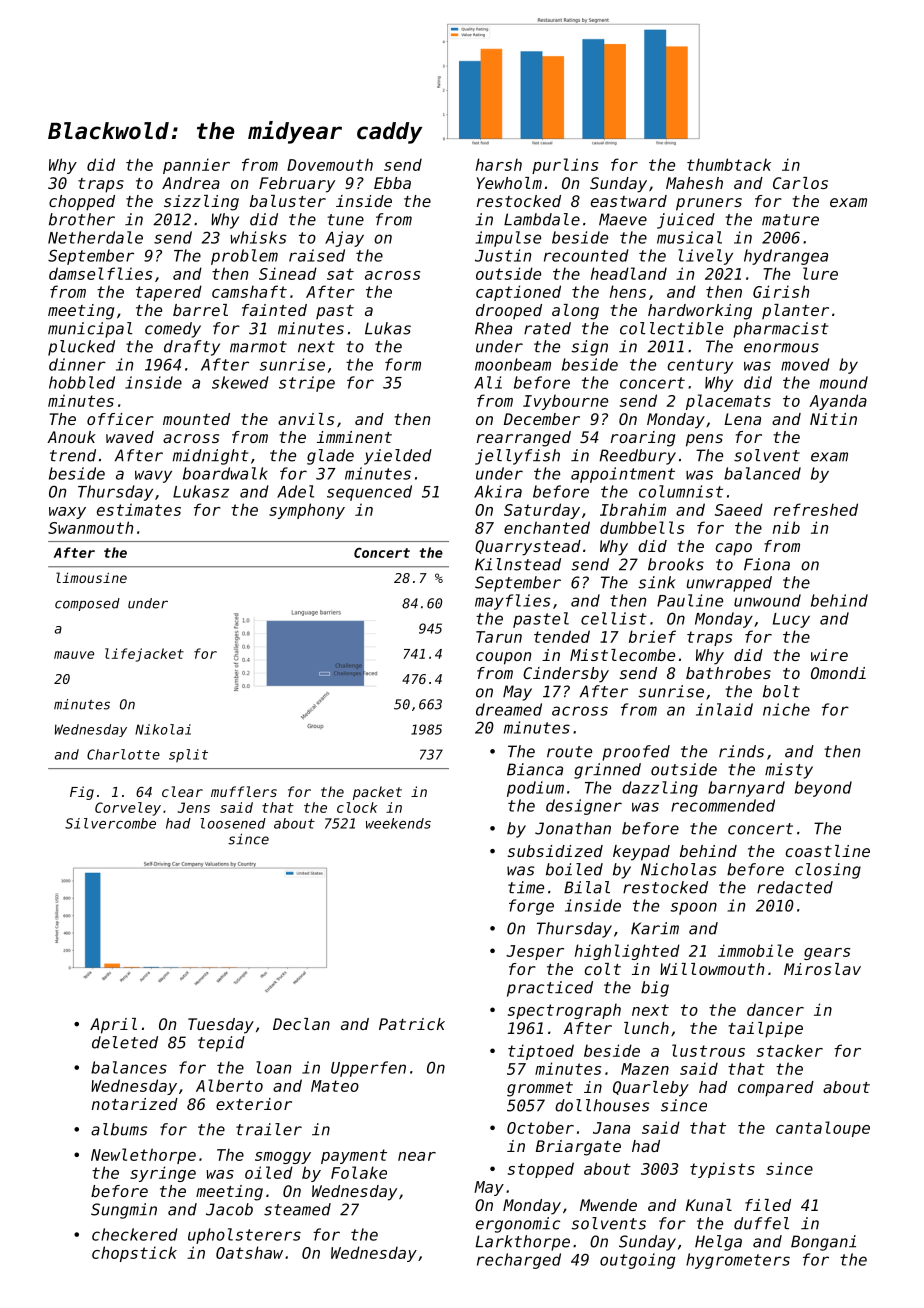  Describe the element at coordinates (233, 823) in the screenshot. I see `loosened` at that location.
